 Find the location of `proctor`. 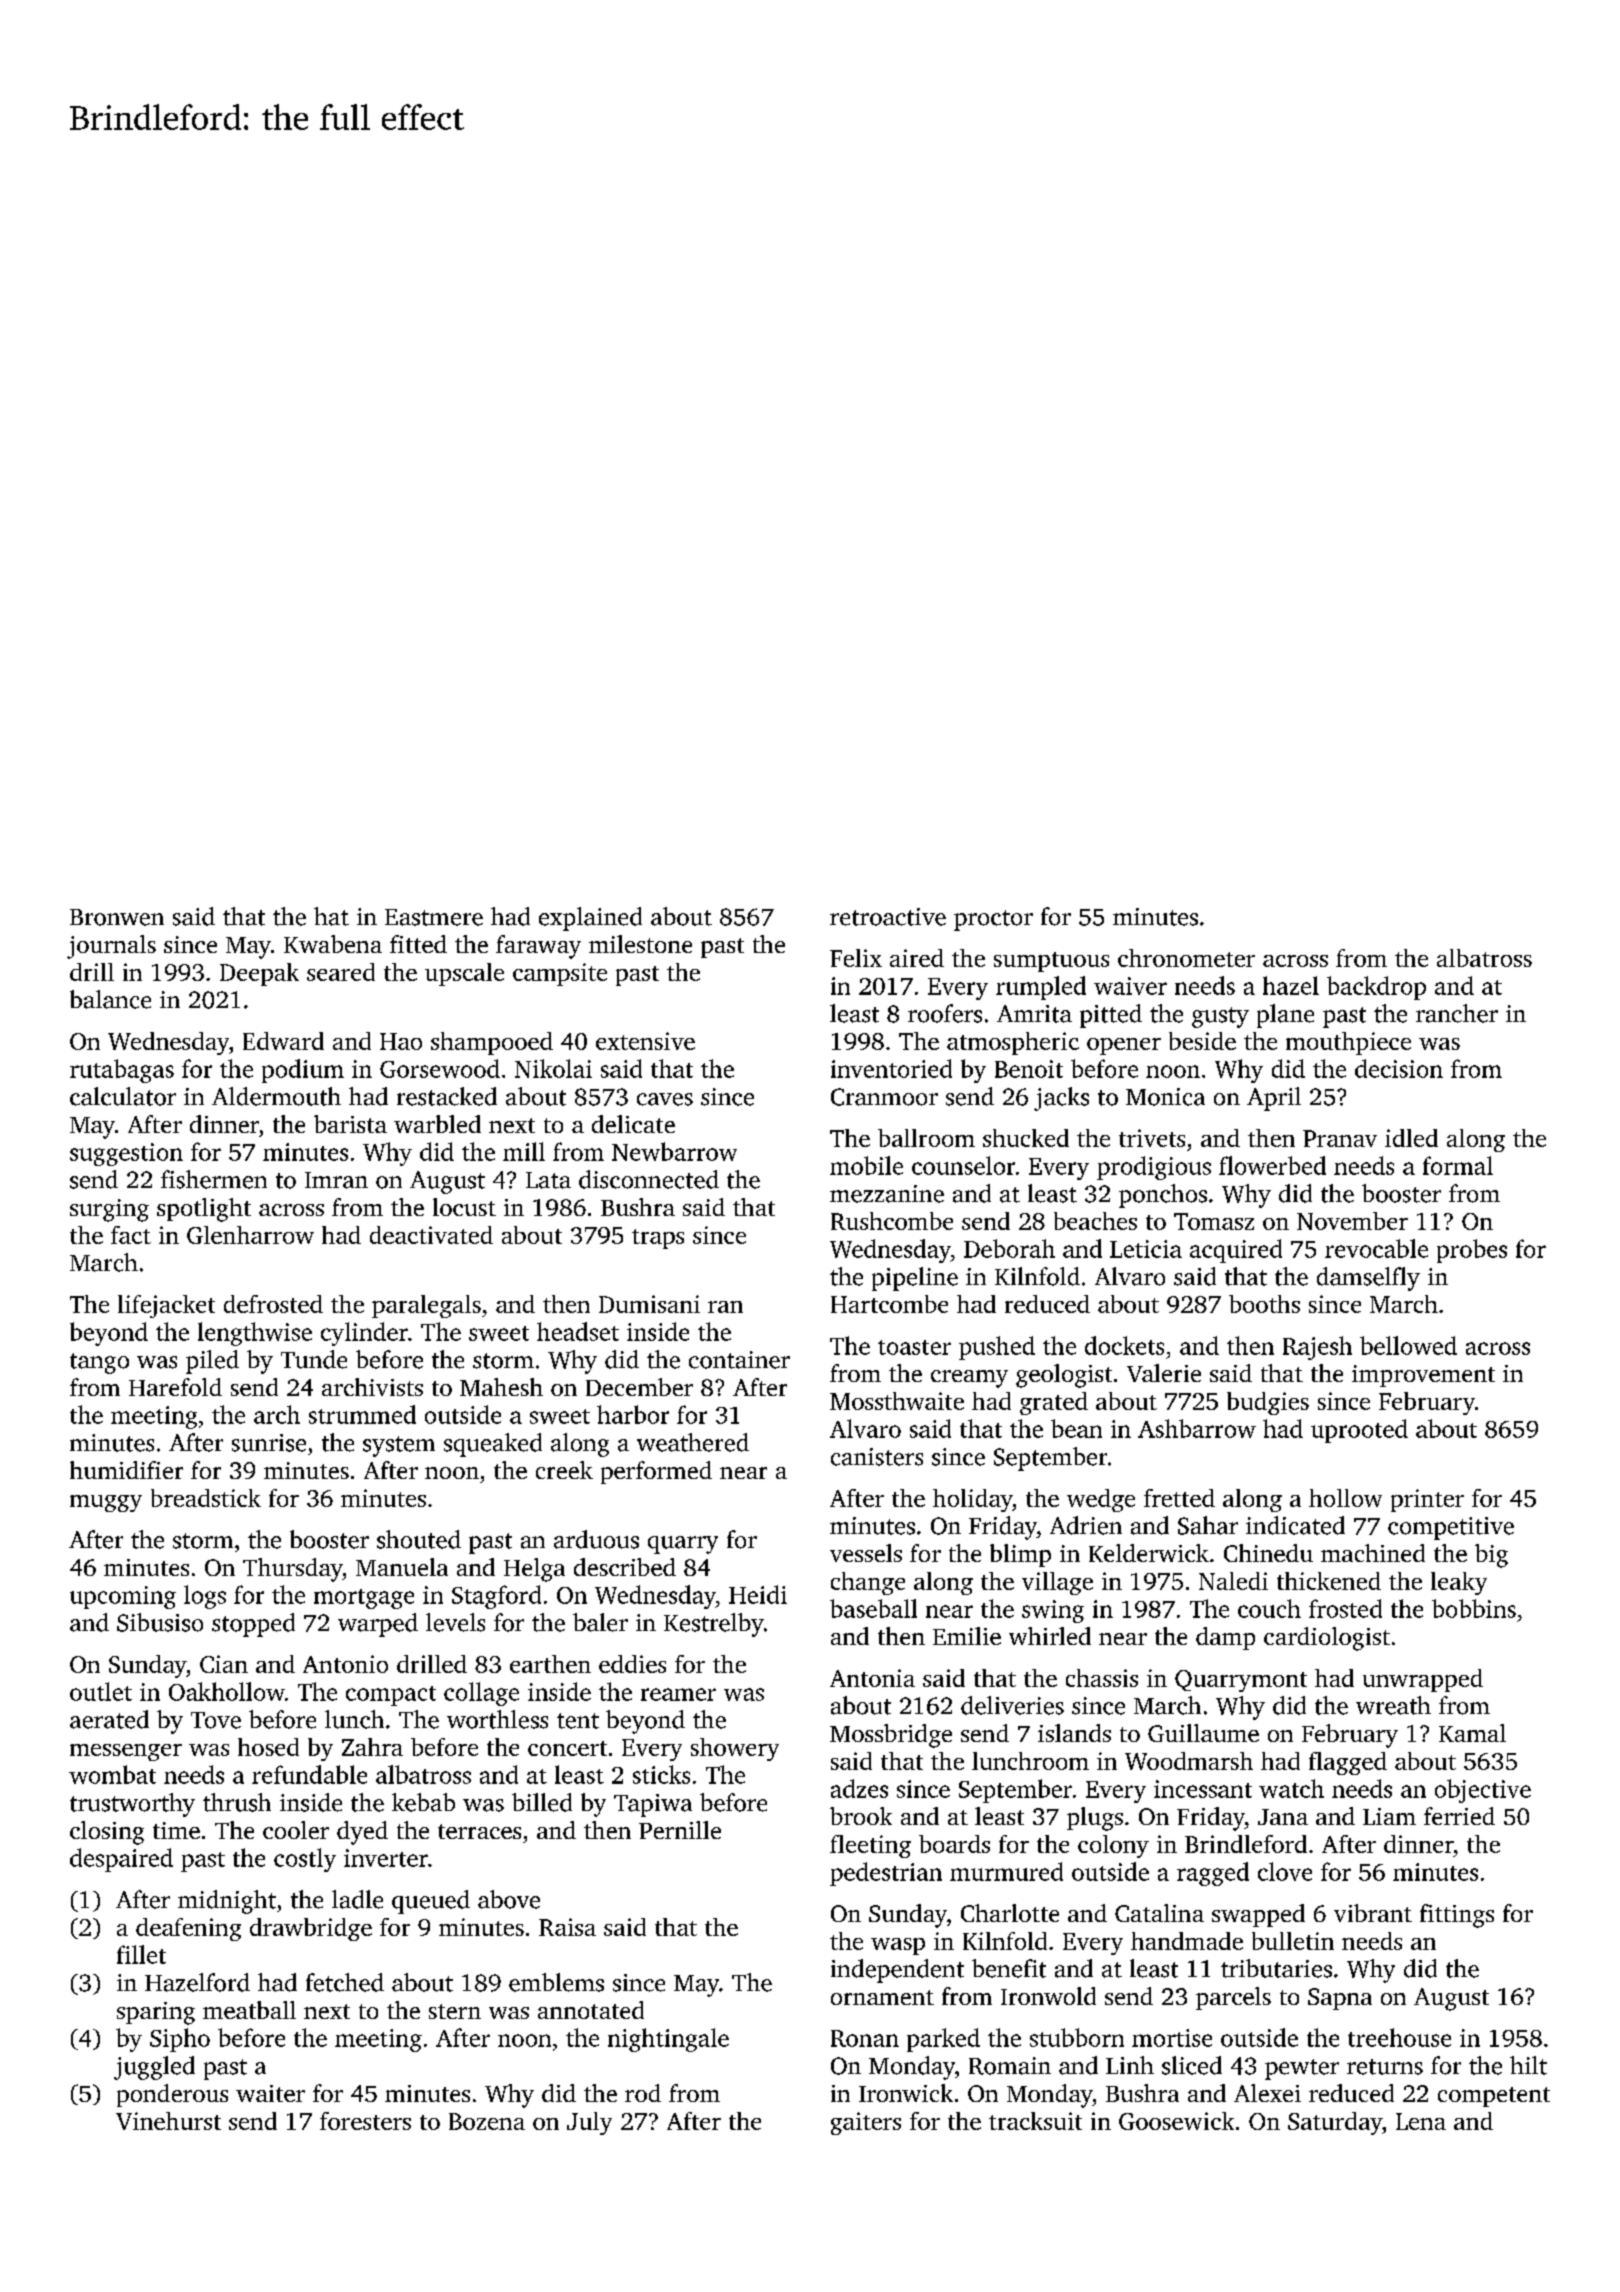

proctor is located at coordinates (993, 920).
